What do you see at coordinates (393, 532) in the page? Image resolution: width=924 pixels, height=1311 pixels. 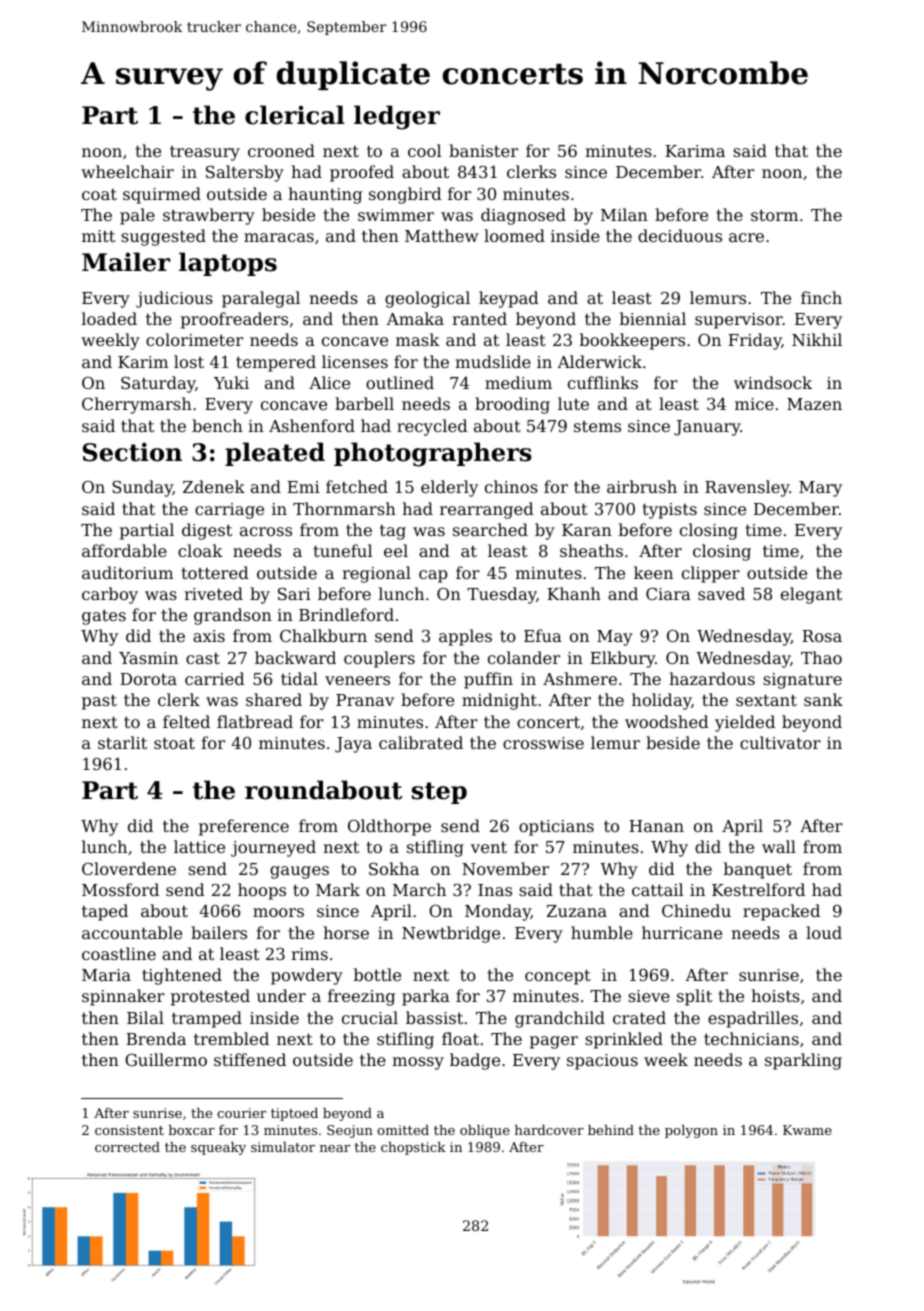 I see `tag` at bounding box center [393, 532].
